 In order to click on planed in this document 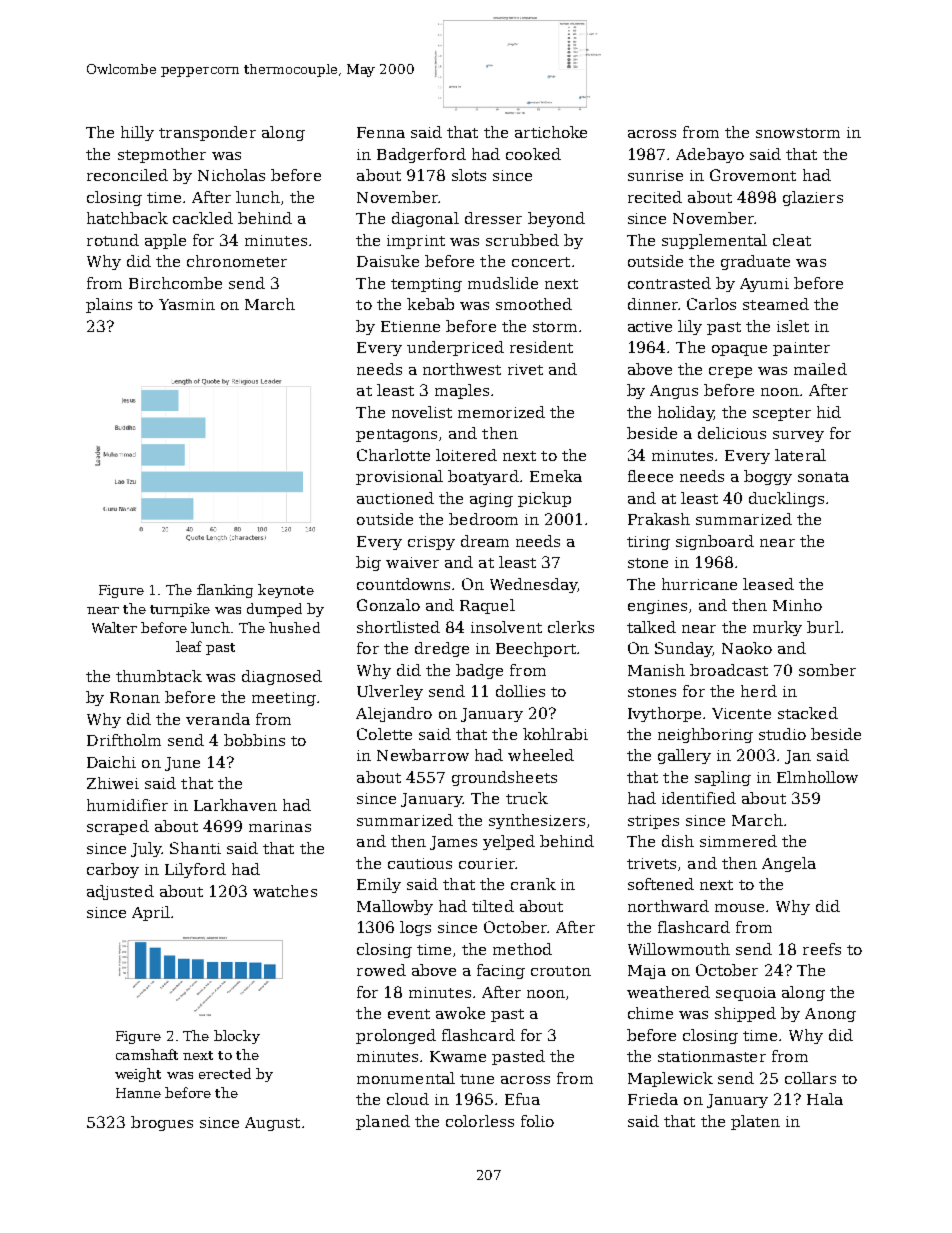, I will do `click(383, 1122)`.
